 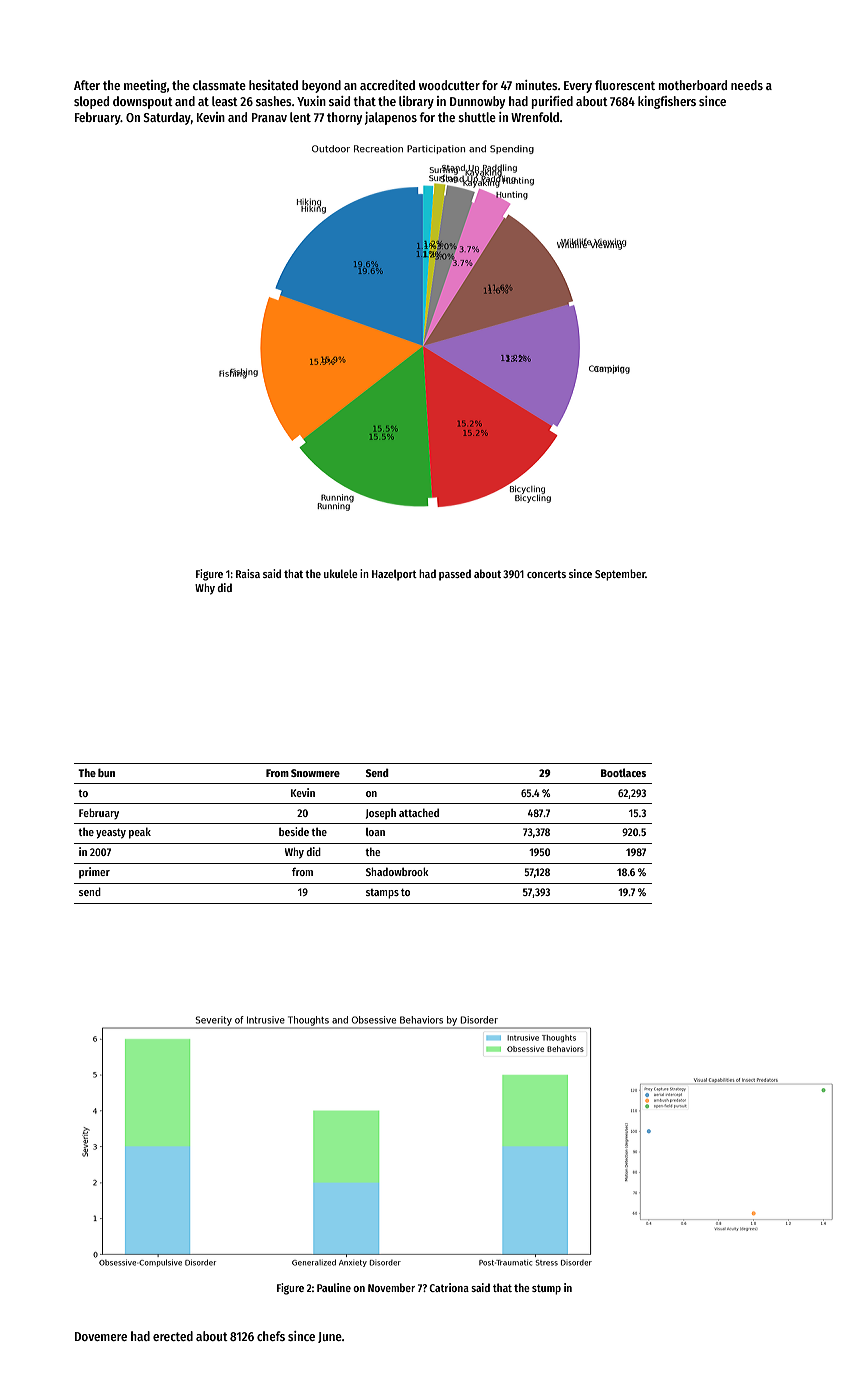 I want to click on After, so click(x=87, y=85).
